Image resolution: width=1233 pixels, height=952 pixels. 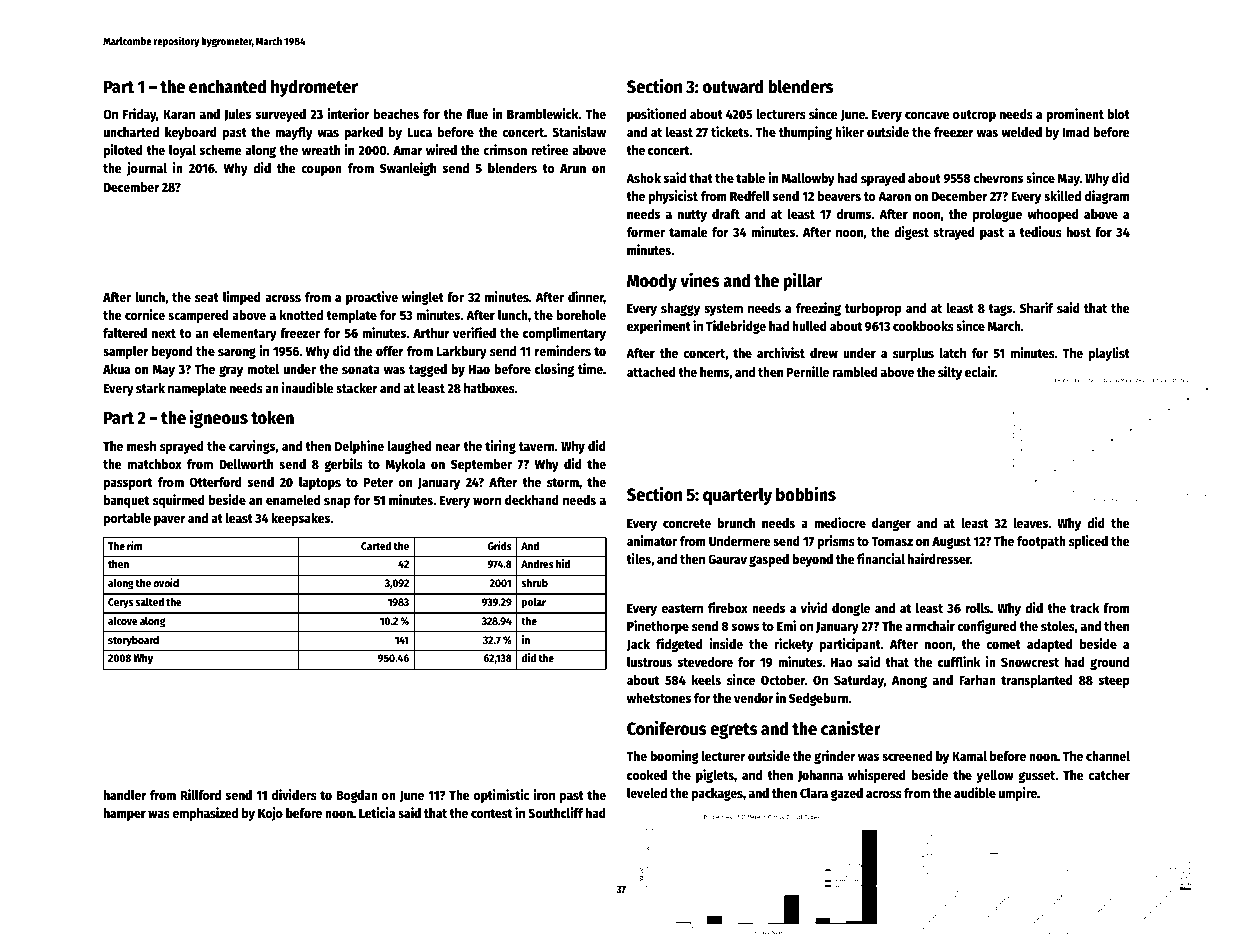 What do you see at coordinates (487, 501) in the document?
I see `worn` at bounding box center [487, 501].
